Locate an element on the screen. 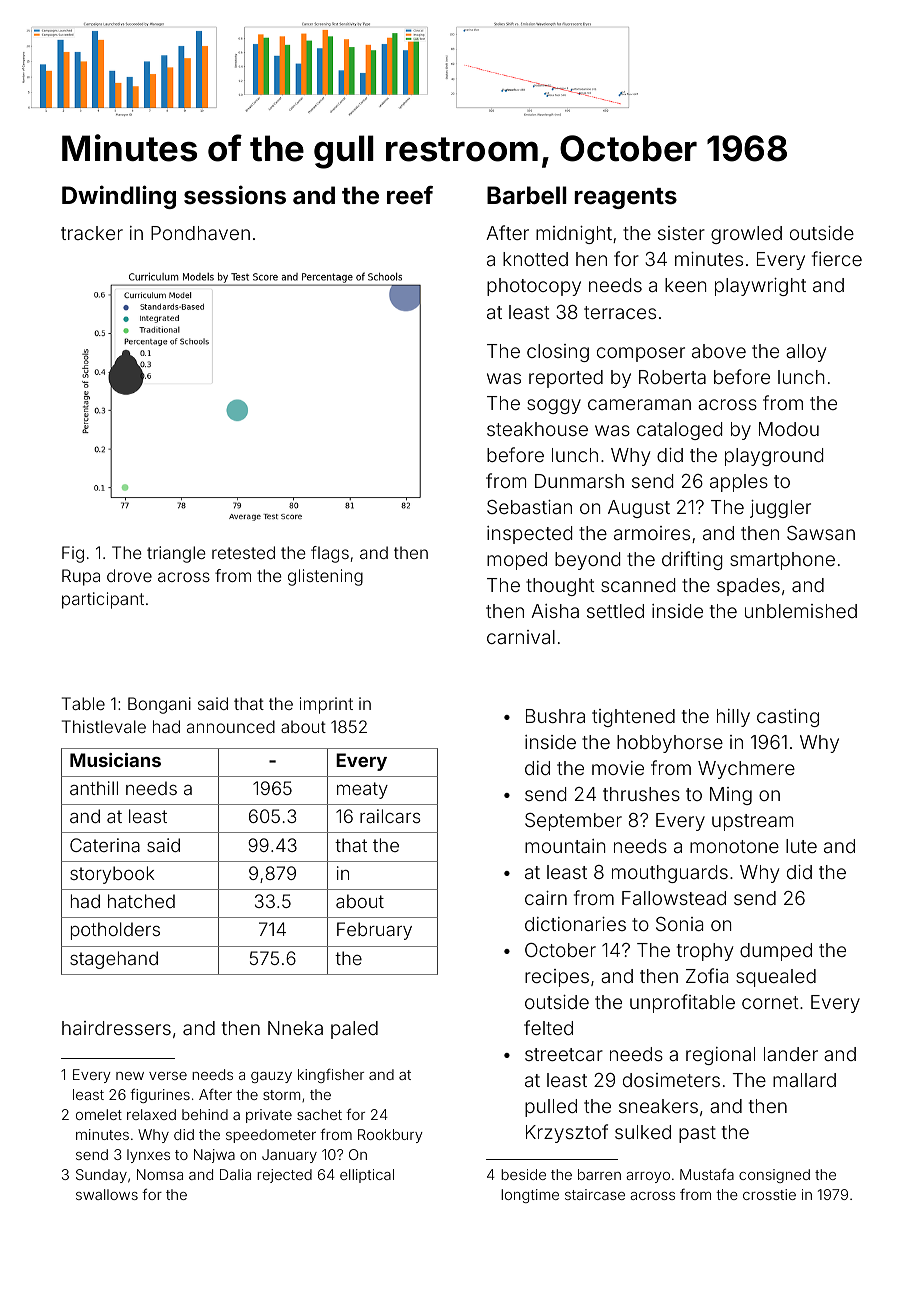  staircase is located at coordinates (595, 1194).
